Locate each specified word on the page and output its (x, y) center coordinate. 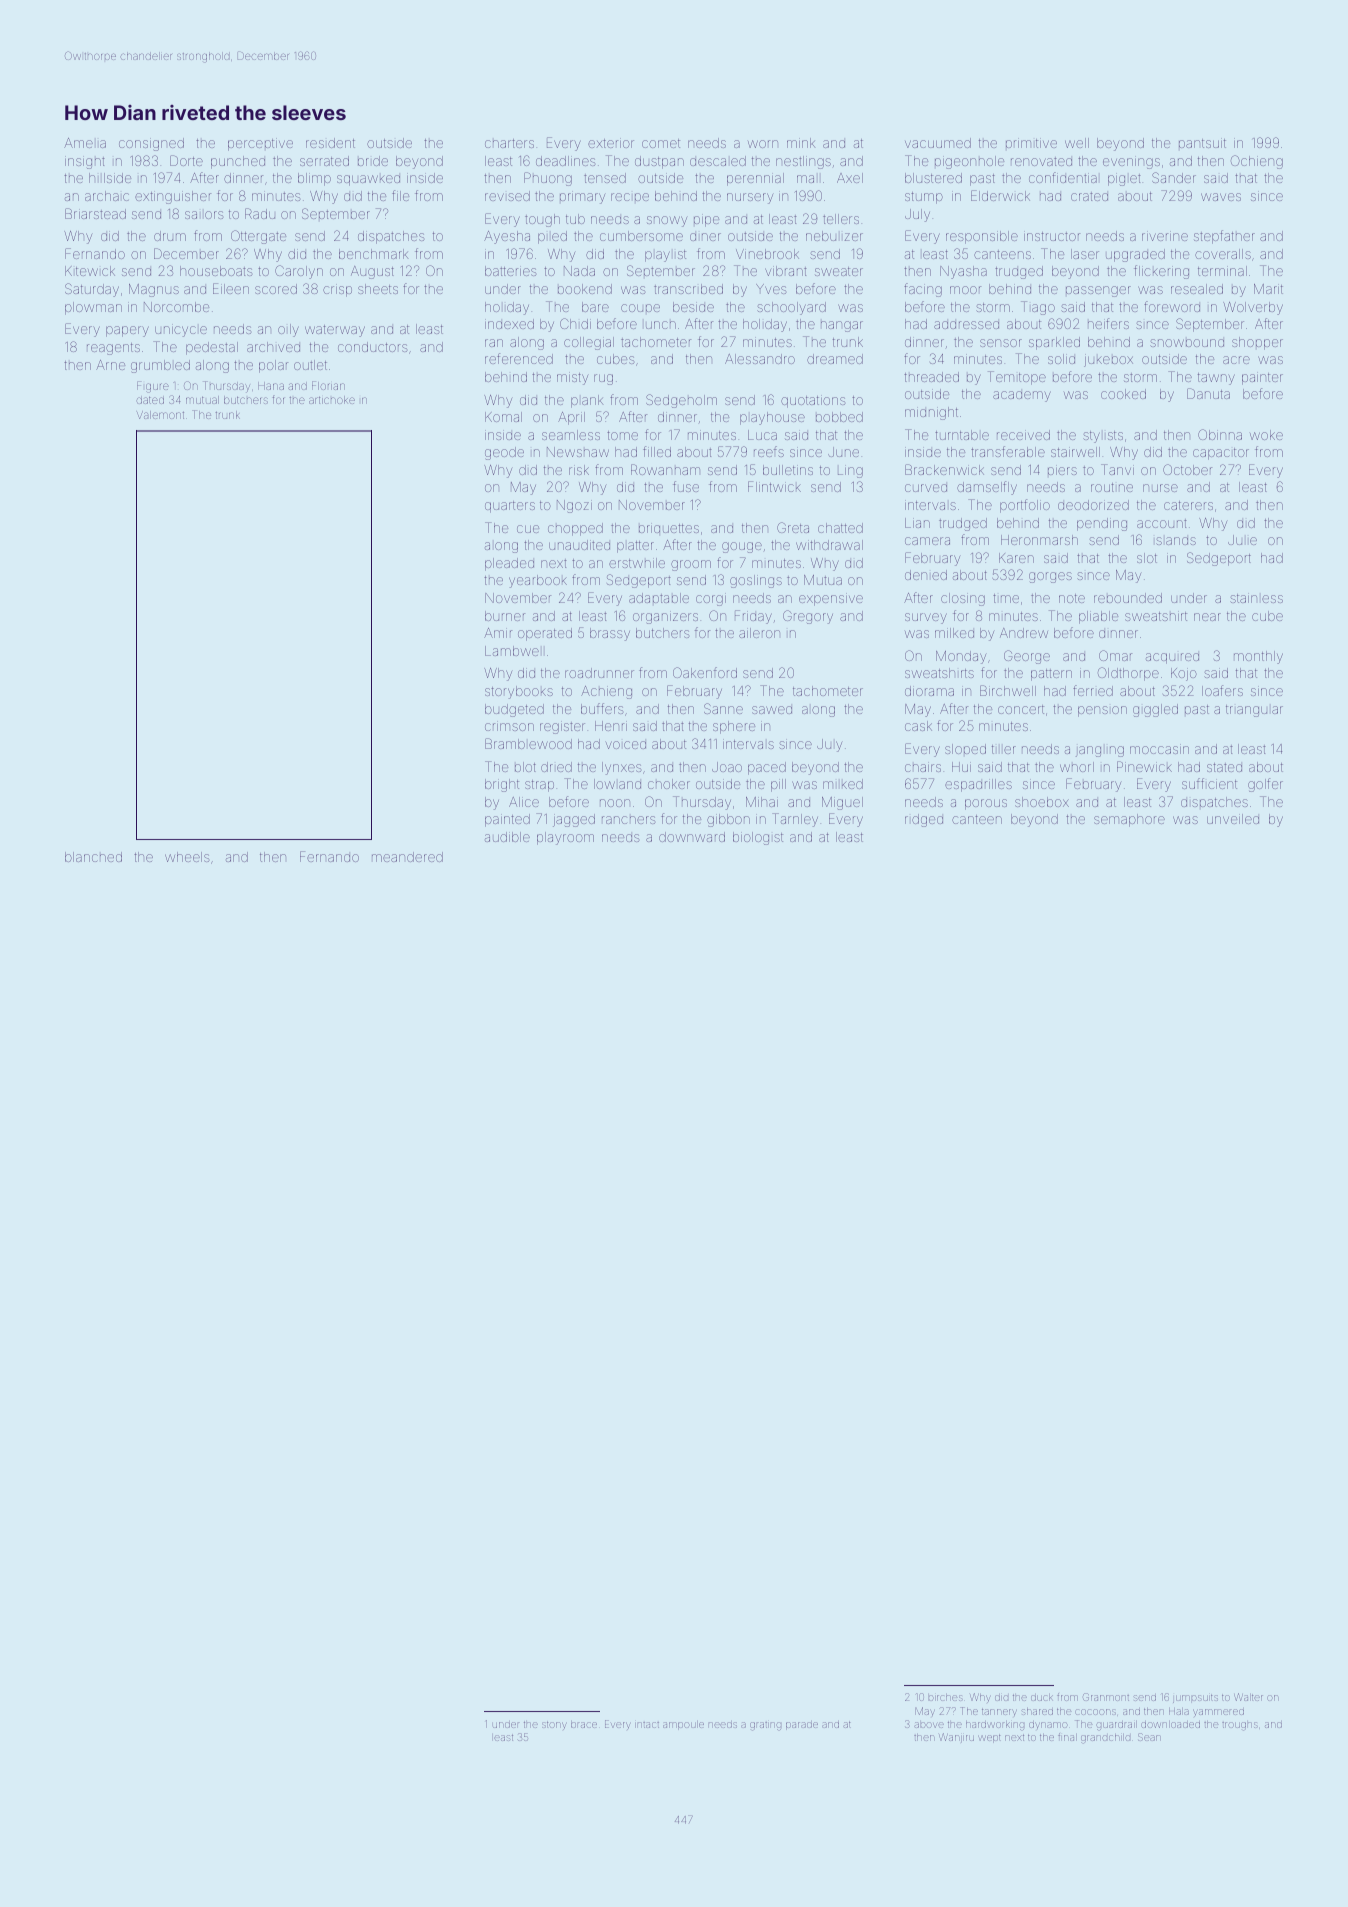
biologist (758, 838)
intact (647, 1725)
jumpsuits (1195, 1699)
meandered (407, 857)
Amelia (85, 143)
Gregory (808, 617)
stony (554, 1726)
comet (661, 143)
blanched (93, 857)
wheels (187, 857)
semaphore (1129, 820)
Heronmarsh (1039, 540)
